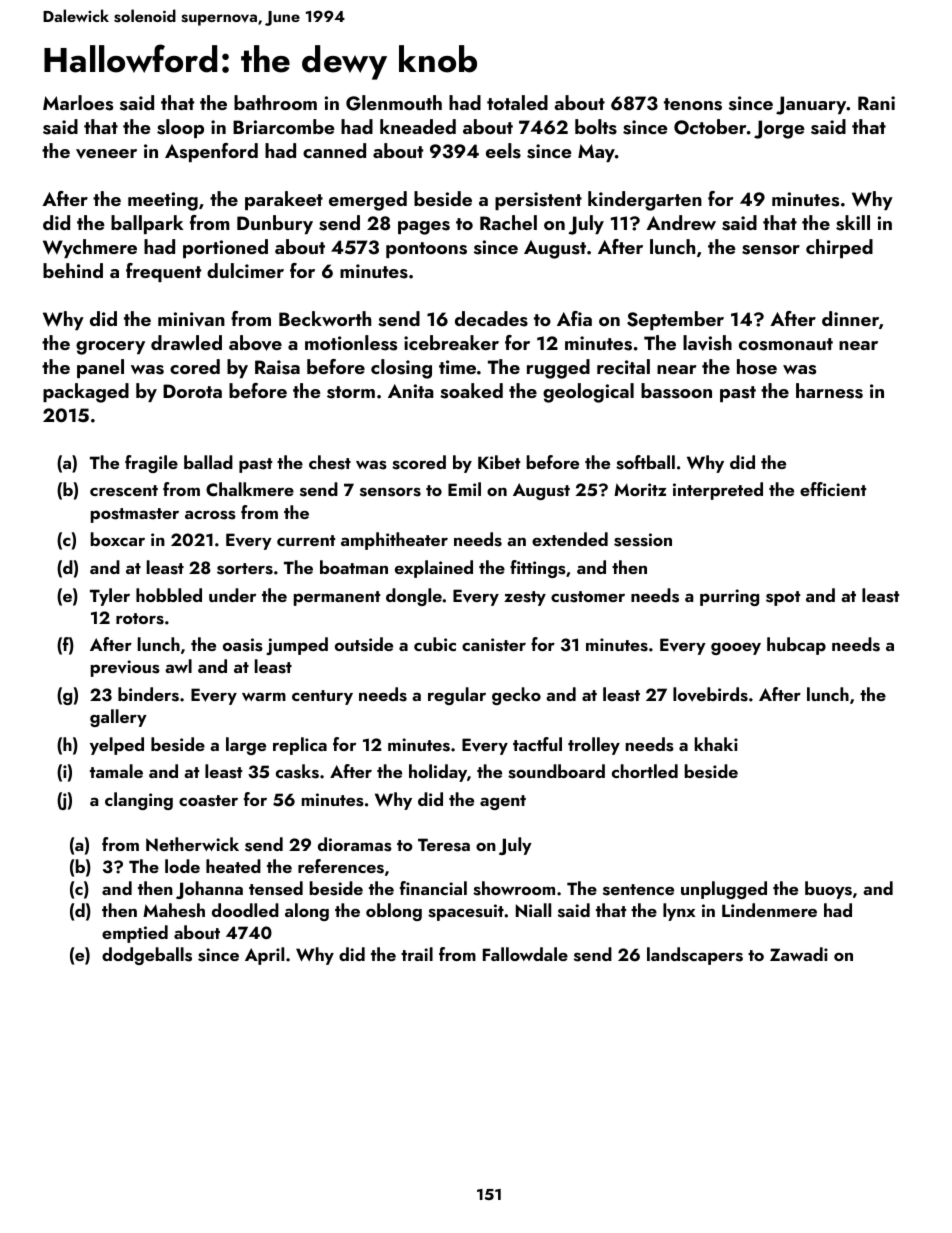  I want to click on Rani, so click(876, 103).
